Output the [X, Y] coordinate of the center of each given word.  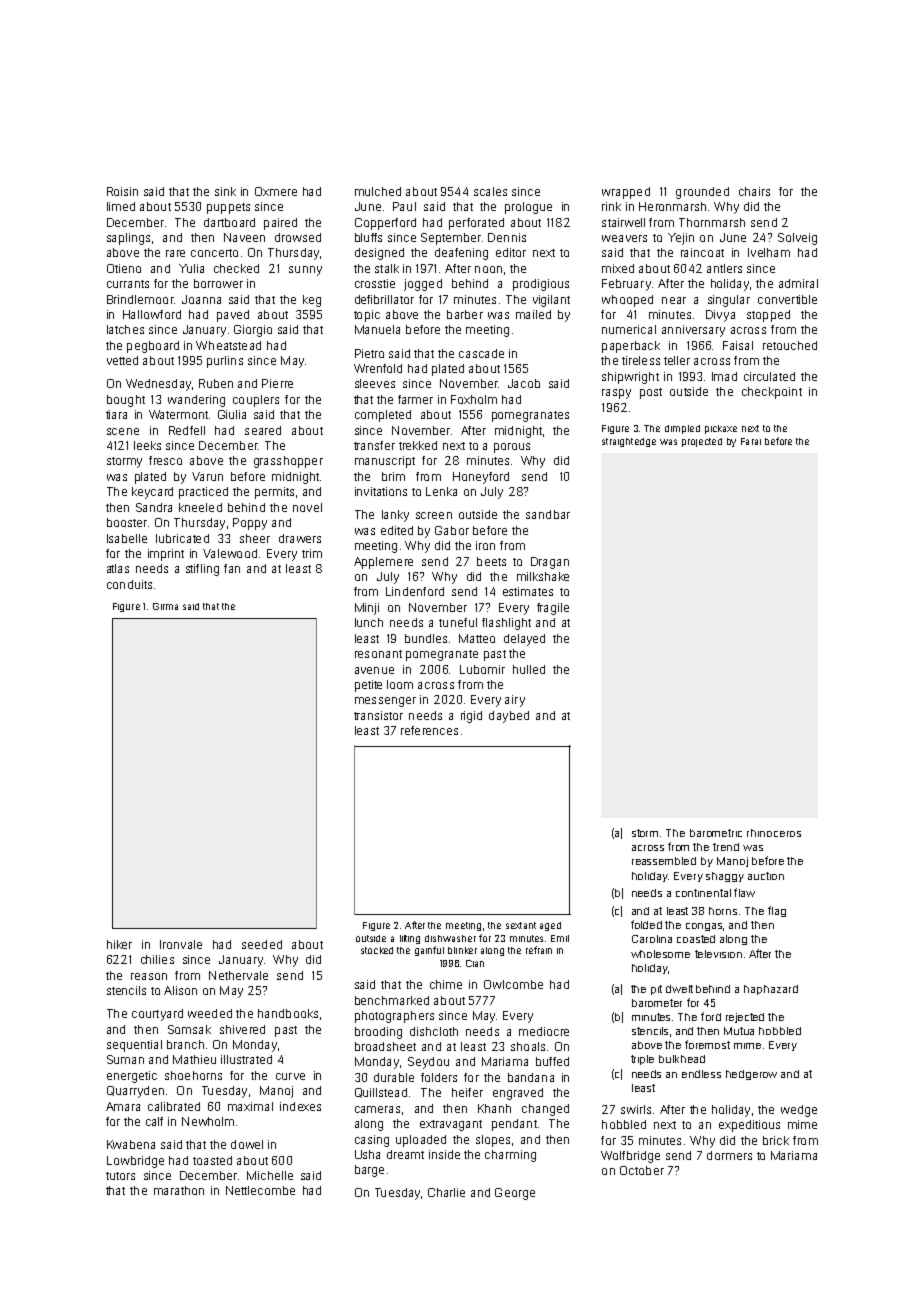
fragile [553, 609]
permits [274, 493]
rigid [471, 717]
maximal [250, 1106]
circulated [769, 376]
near [674, 300]
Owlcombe [513, 984]
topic [367, 316]
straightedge [629, 442]
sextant [521, 925]
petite [368, 686]
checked [236, 268]
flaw [744, 892]
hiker [119, 944]
